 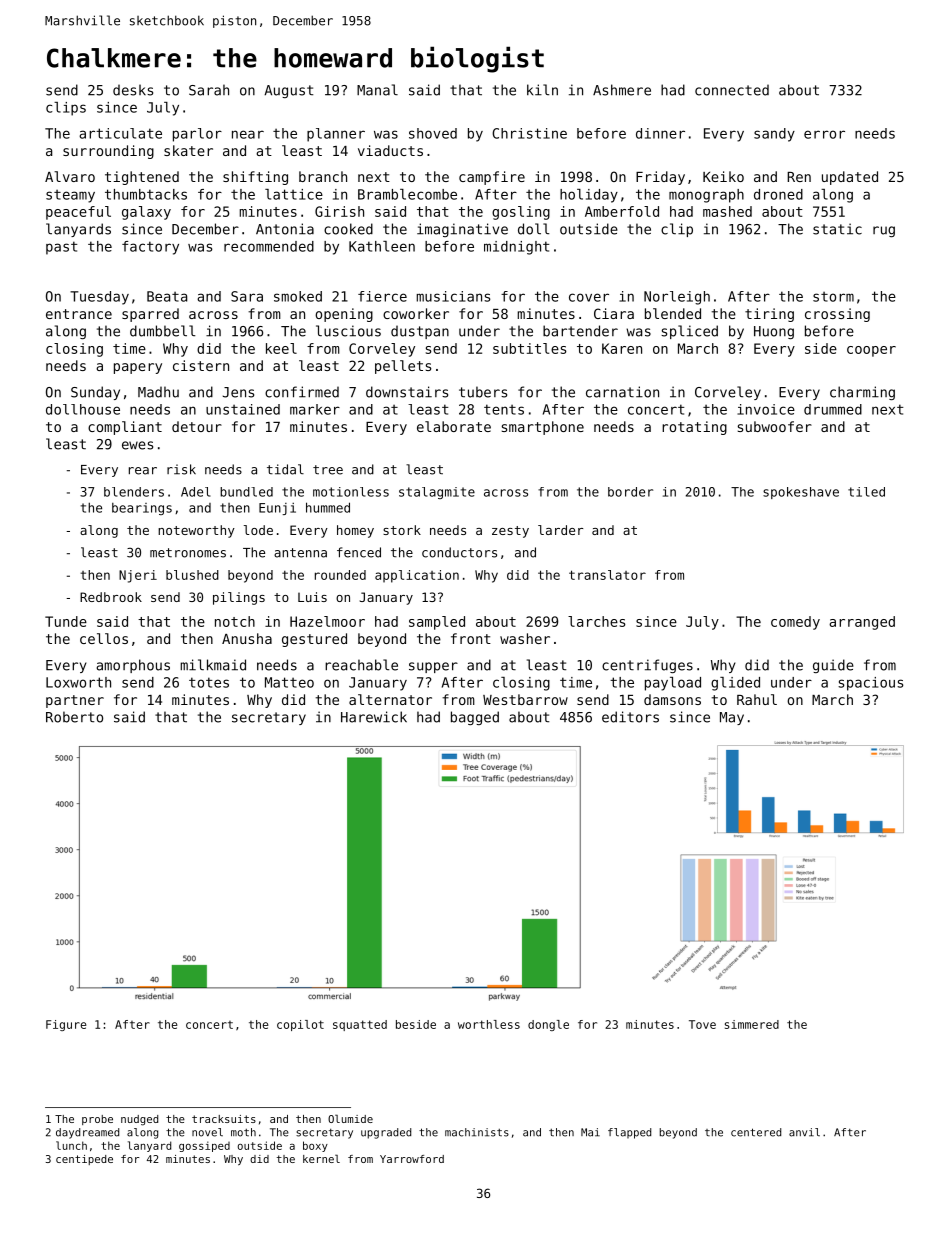 I want to click on kernel, so click(x=321, y=1158).
